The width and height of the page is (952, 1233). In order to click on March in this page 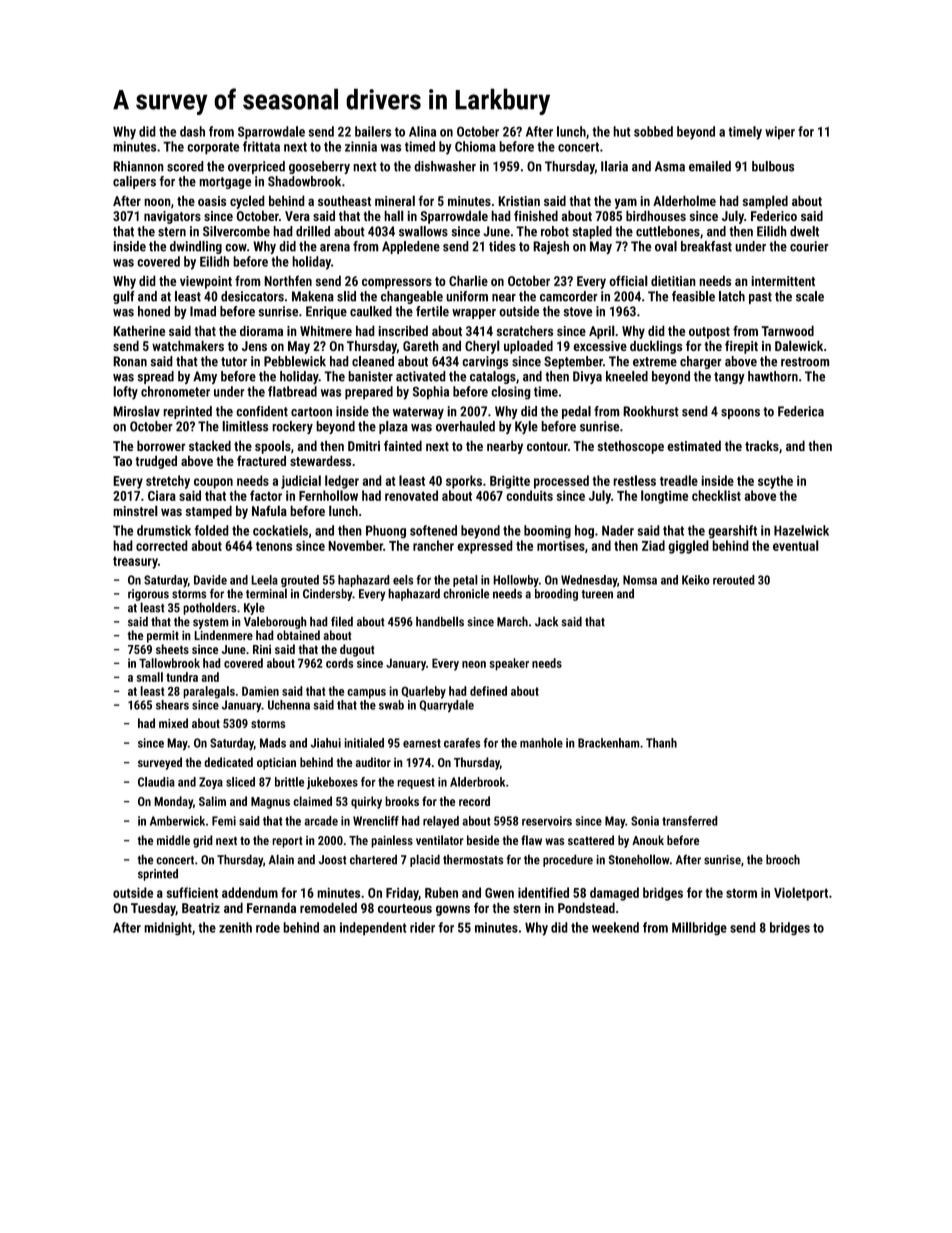, I will do `click(512, 621)`.
